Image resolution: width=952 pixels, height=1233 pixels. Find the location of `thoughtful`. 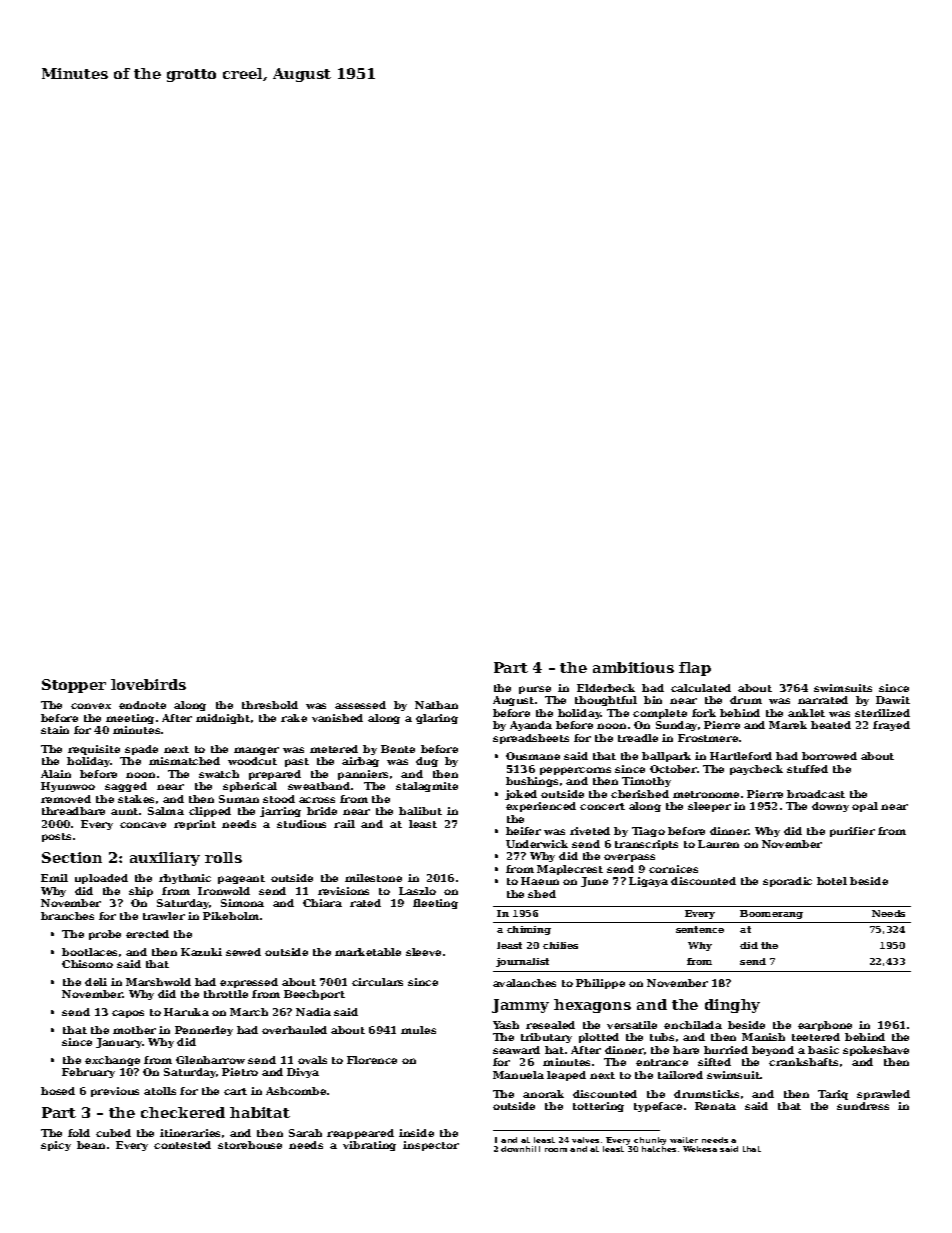

thoughtful is located at coordinates (606, 701).
